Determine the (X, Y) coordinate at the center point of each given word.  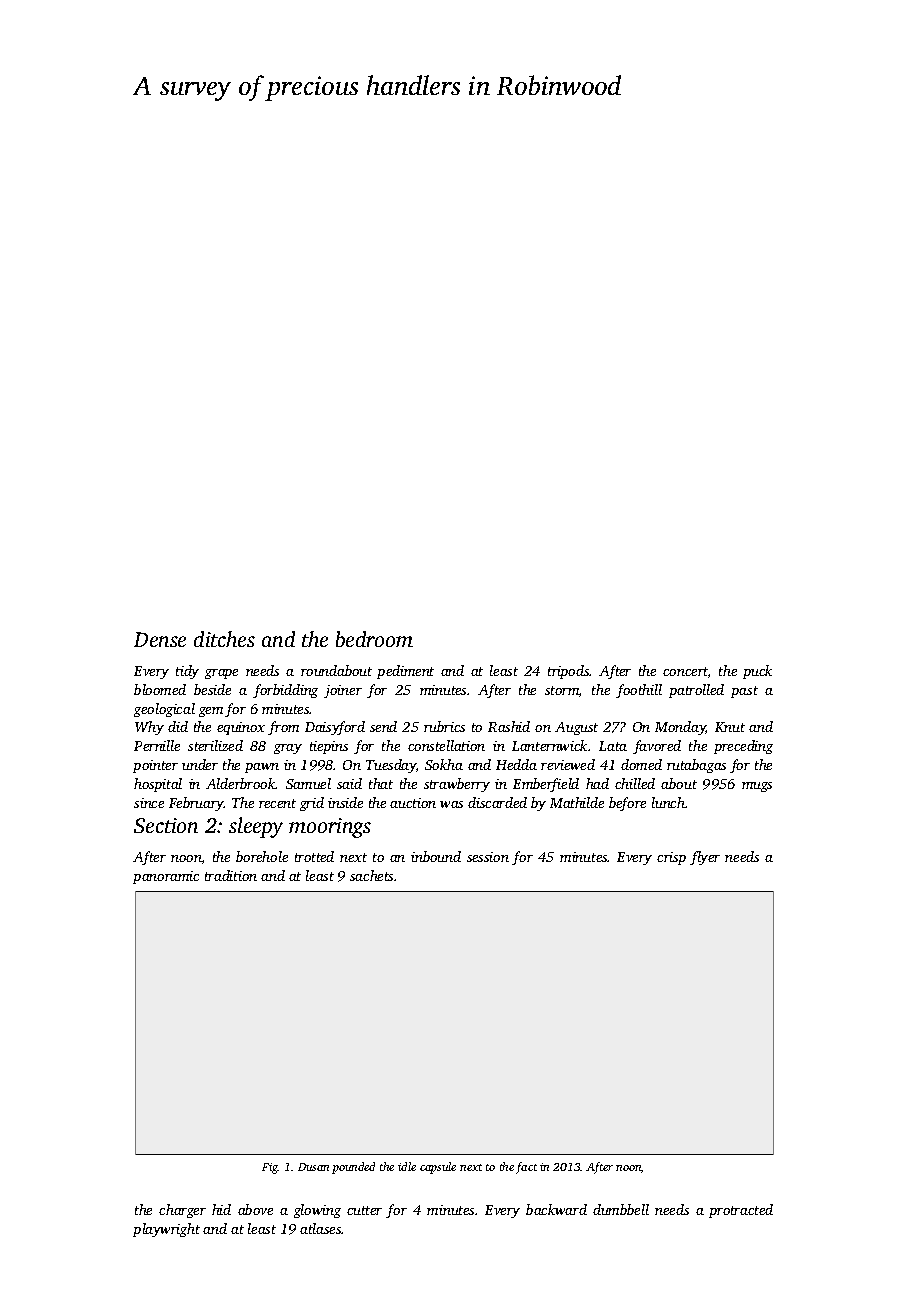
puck (757, 672)
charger (182, 1211)
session (488, 857)
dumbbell (621, 1209)
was (451, 804)
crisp (671, 858)
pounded (353, 1168)
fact (526, 1168)
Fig (270, 1168)
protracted (741, 1211)
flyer (705, 858)
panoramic (166, 877)
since (149, 803)
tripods (569, 672)
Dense (160, 639)
